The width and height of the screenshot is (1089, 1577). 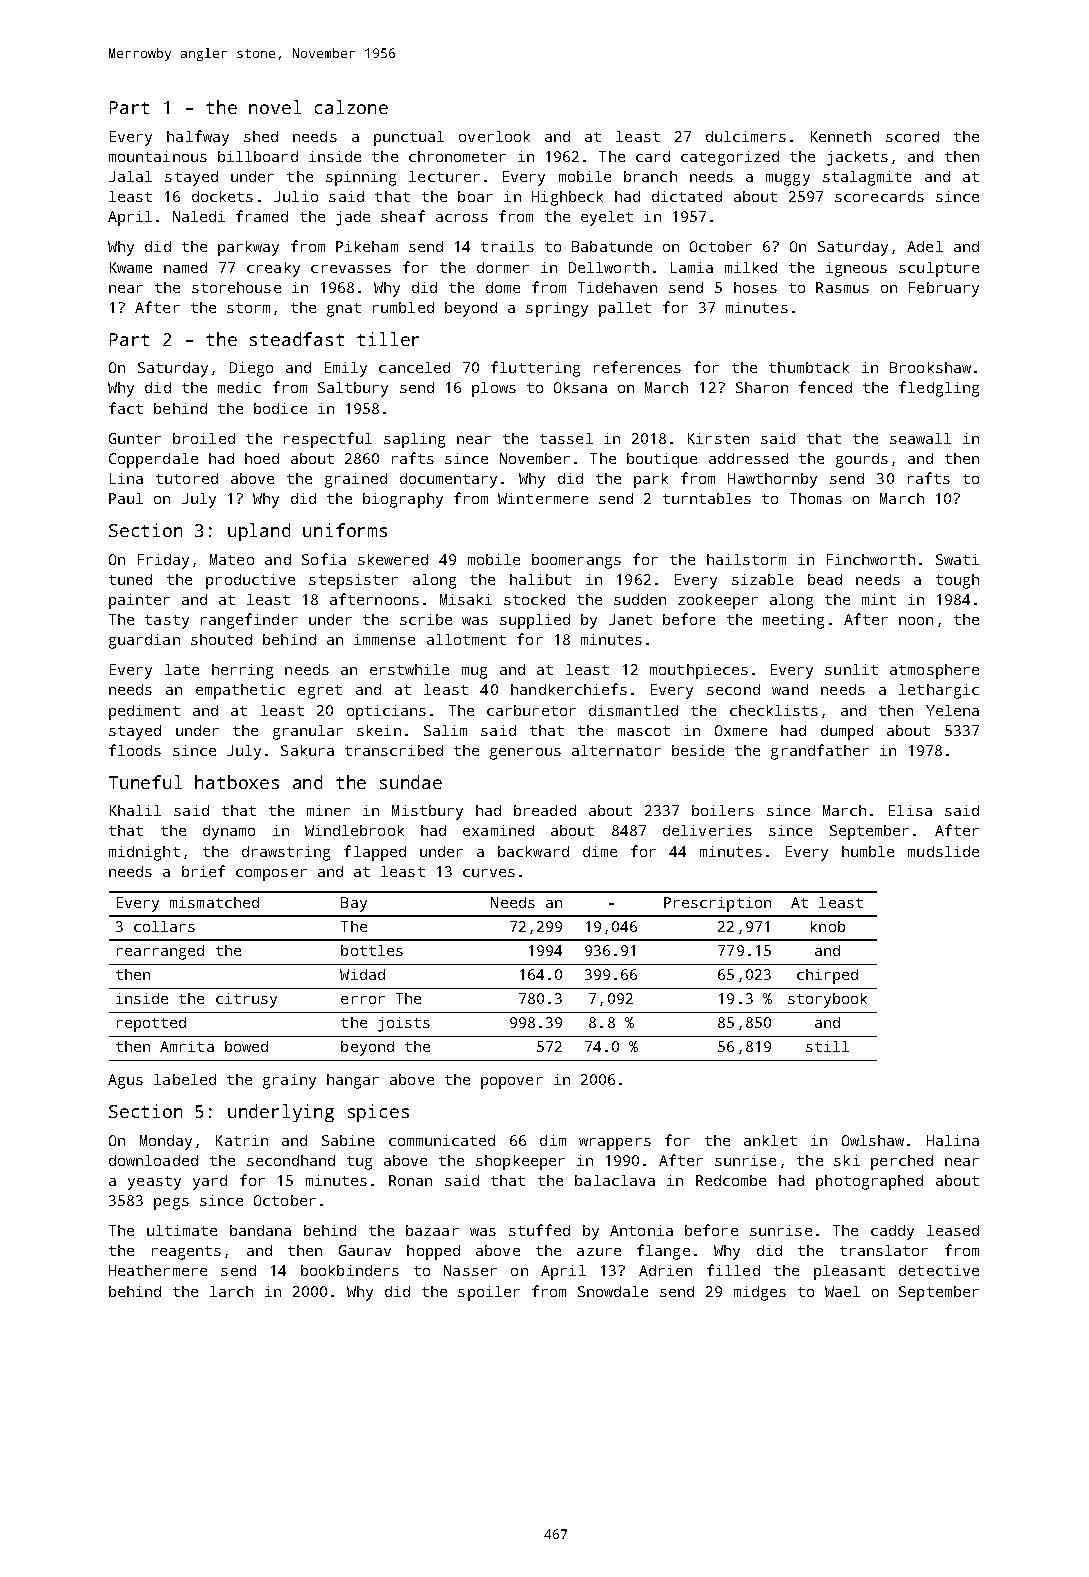 What do you see at coordinates (231, 1291) in the screenshot?
I see `larch` at bounding box center [231, 1291].
